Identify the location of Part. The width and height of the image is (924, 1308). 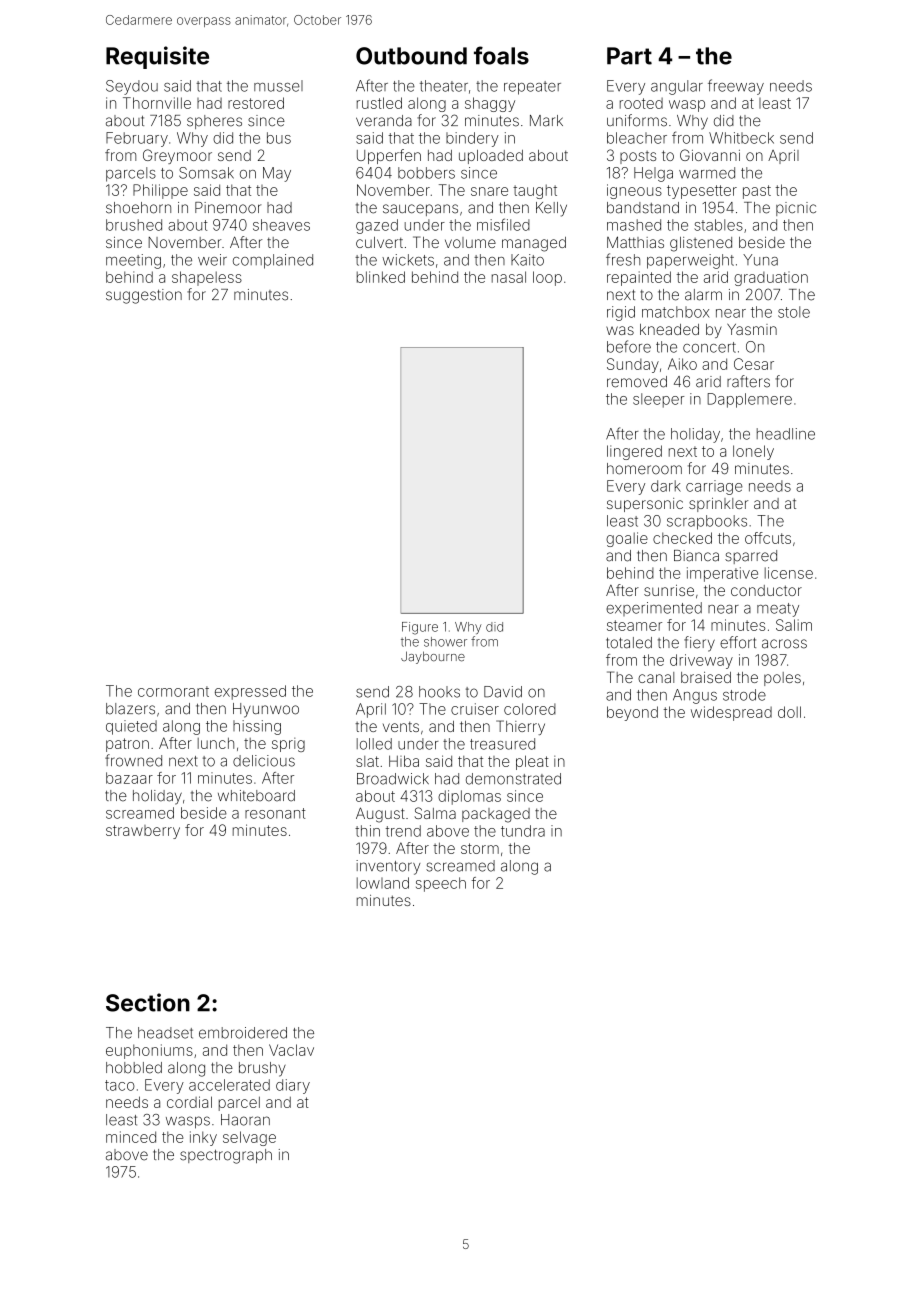
(629, 56).
